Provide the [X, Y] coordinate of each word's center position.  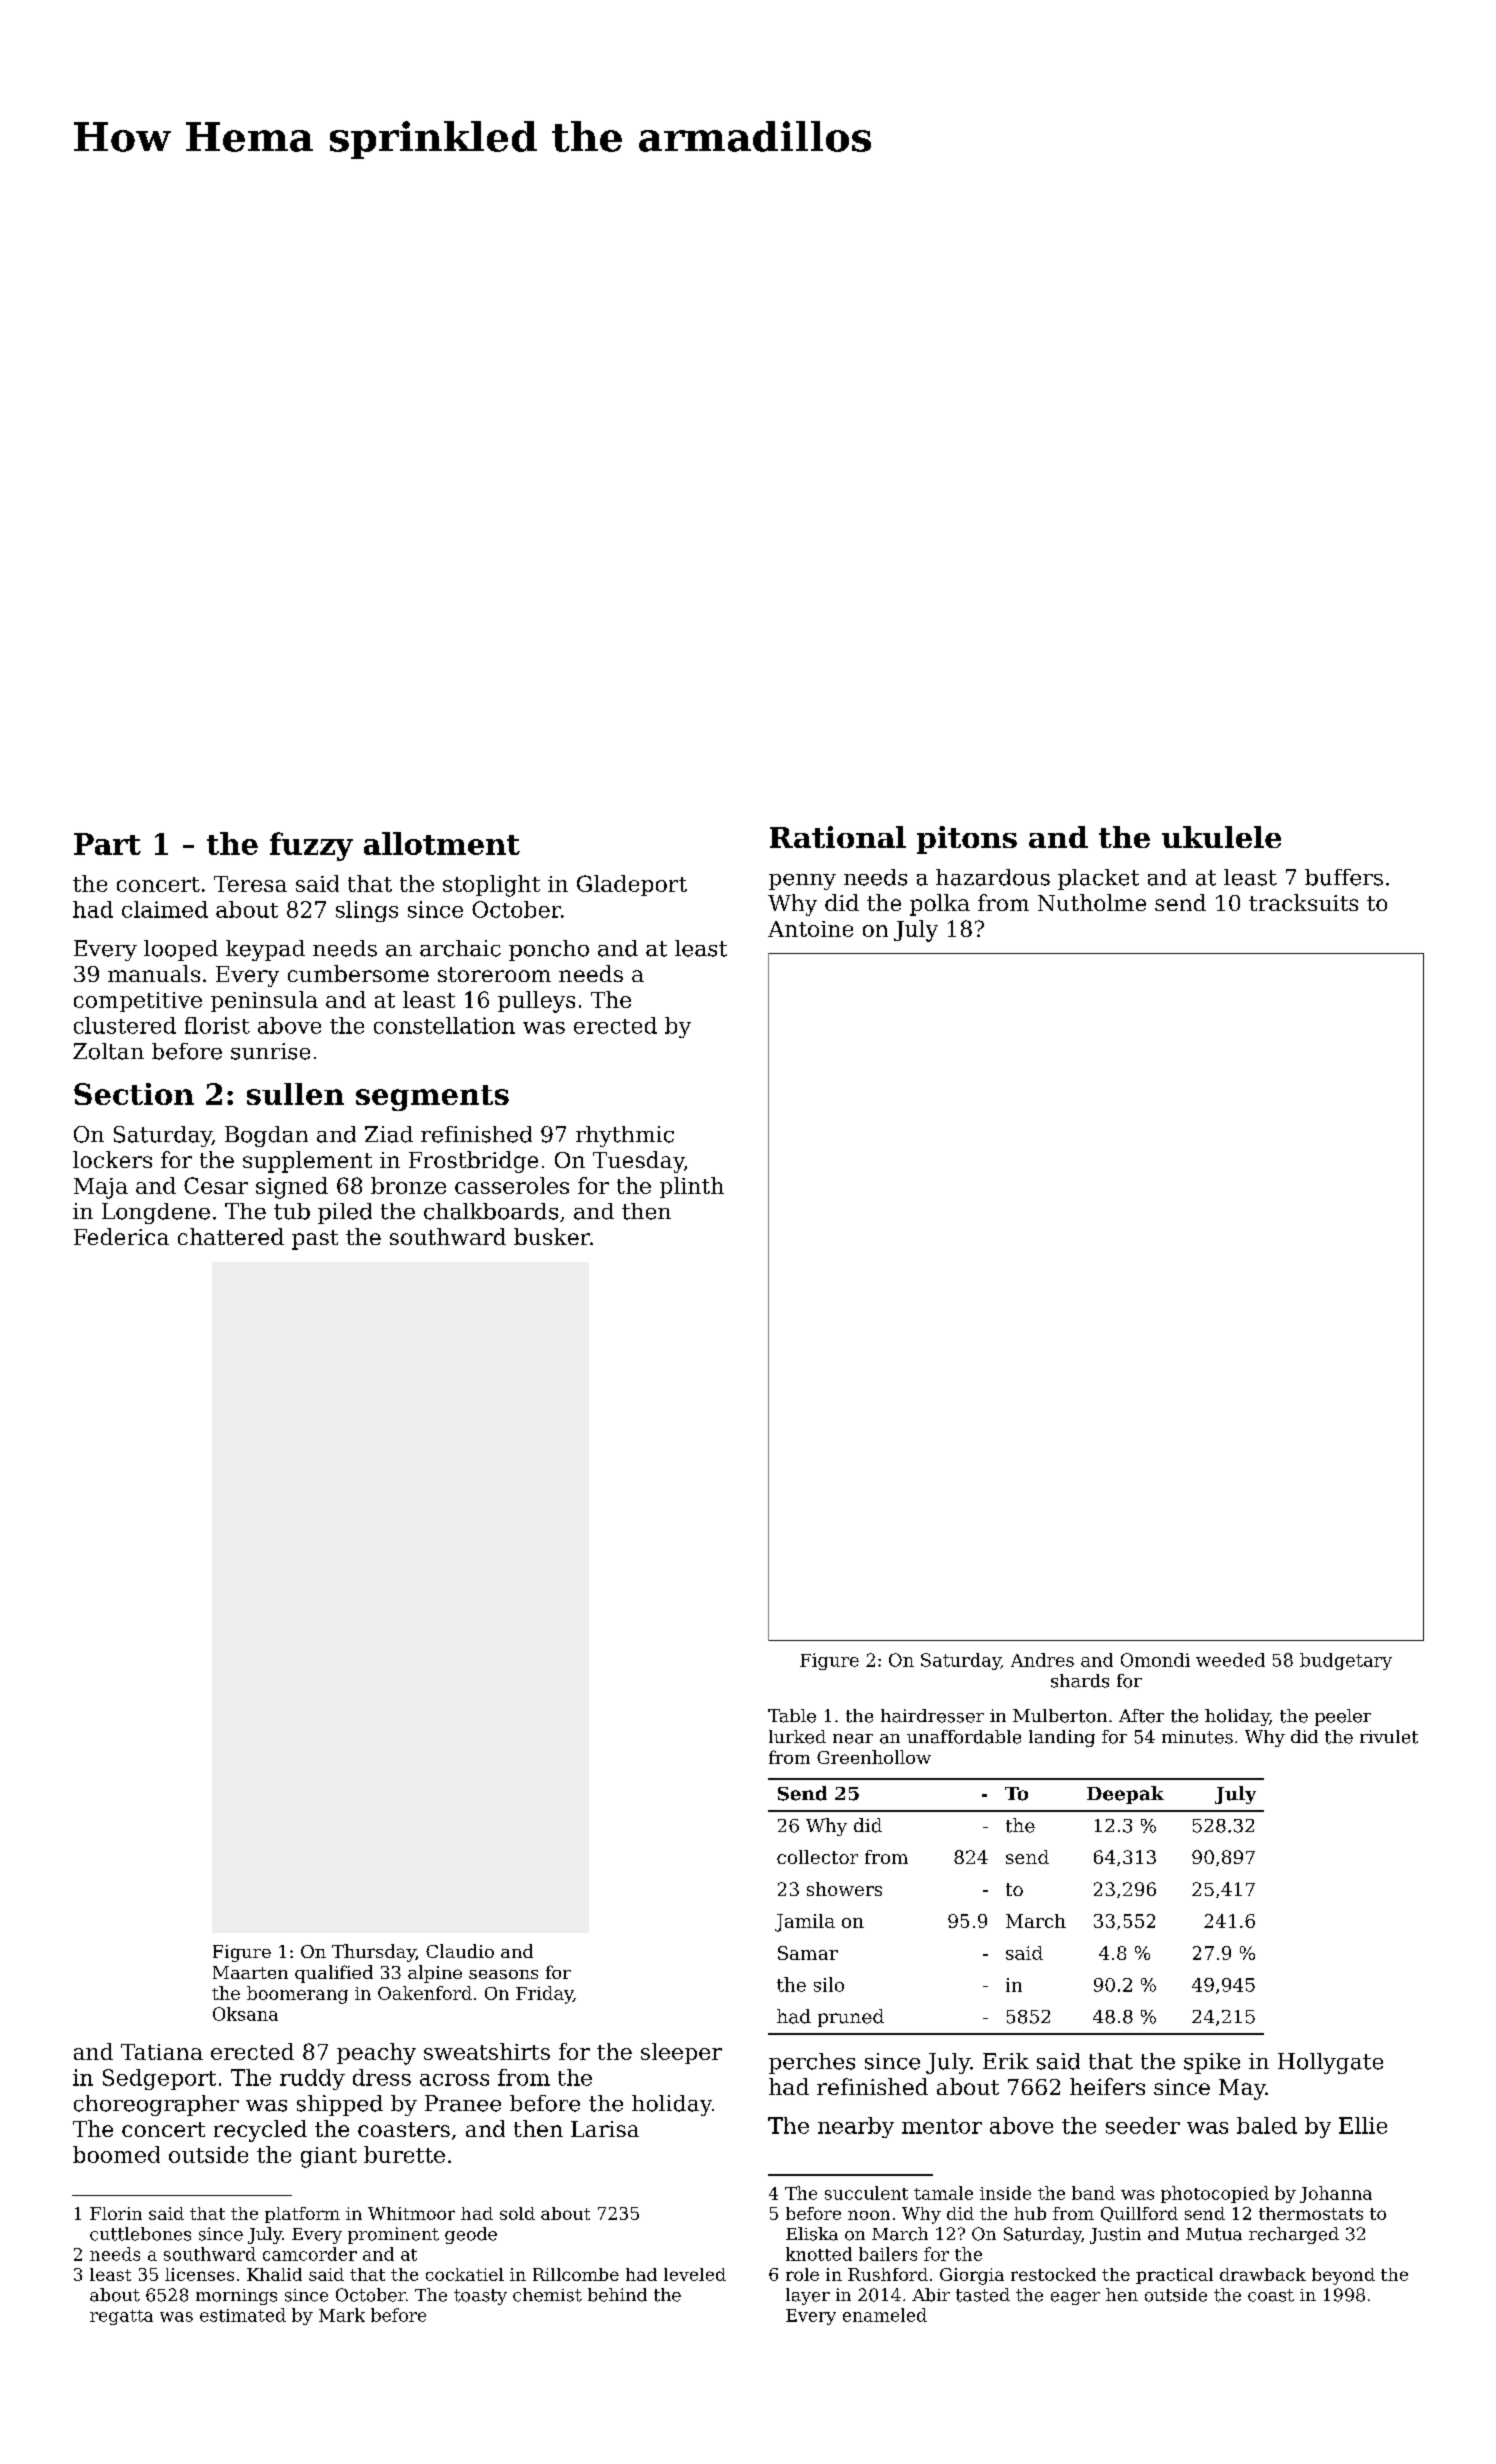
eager [1075, 2298]
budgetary [1346, 1661]
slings [367, 911]
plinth [692, 1187]
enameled [885, 2315]
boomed [116, 2154]
